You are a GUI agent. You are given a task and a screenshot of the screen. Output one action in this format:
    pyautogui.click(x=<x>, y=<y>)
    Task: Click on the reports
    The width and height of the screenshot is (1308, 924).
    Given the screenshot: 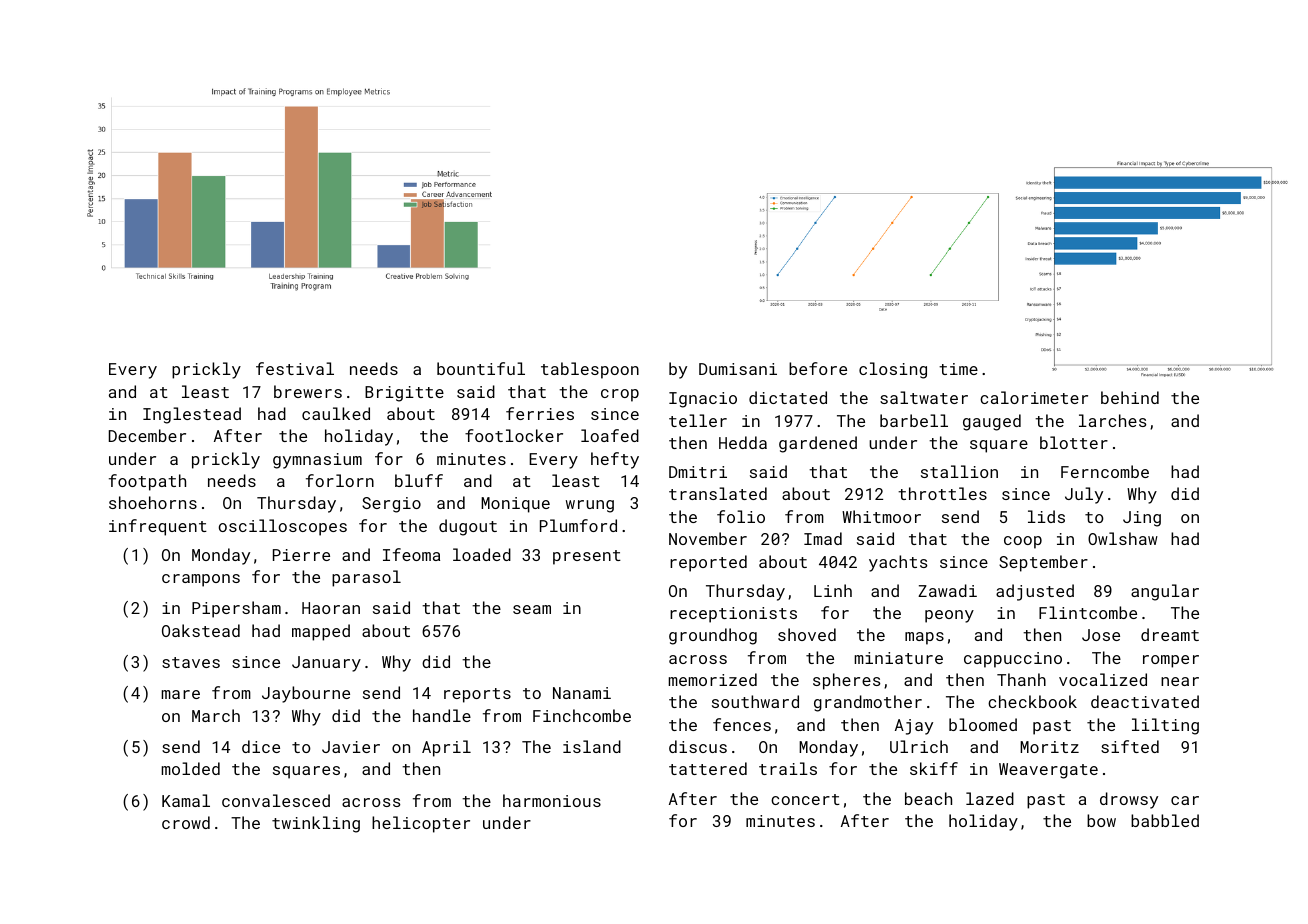 What is the action you would take?
    pyautogui.click(x=477, y=695)
